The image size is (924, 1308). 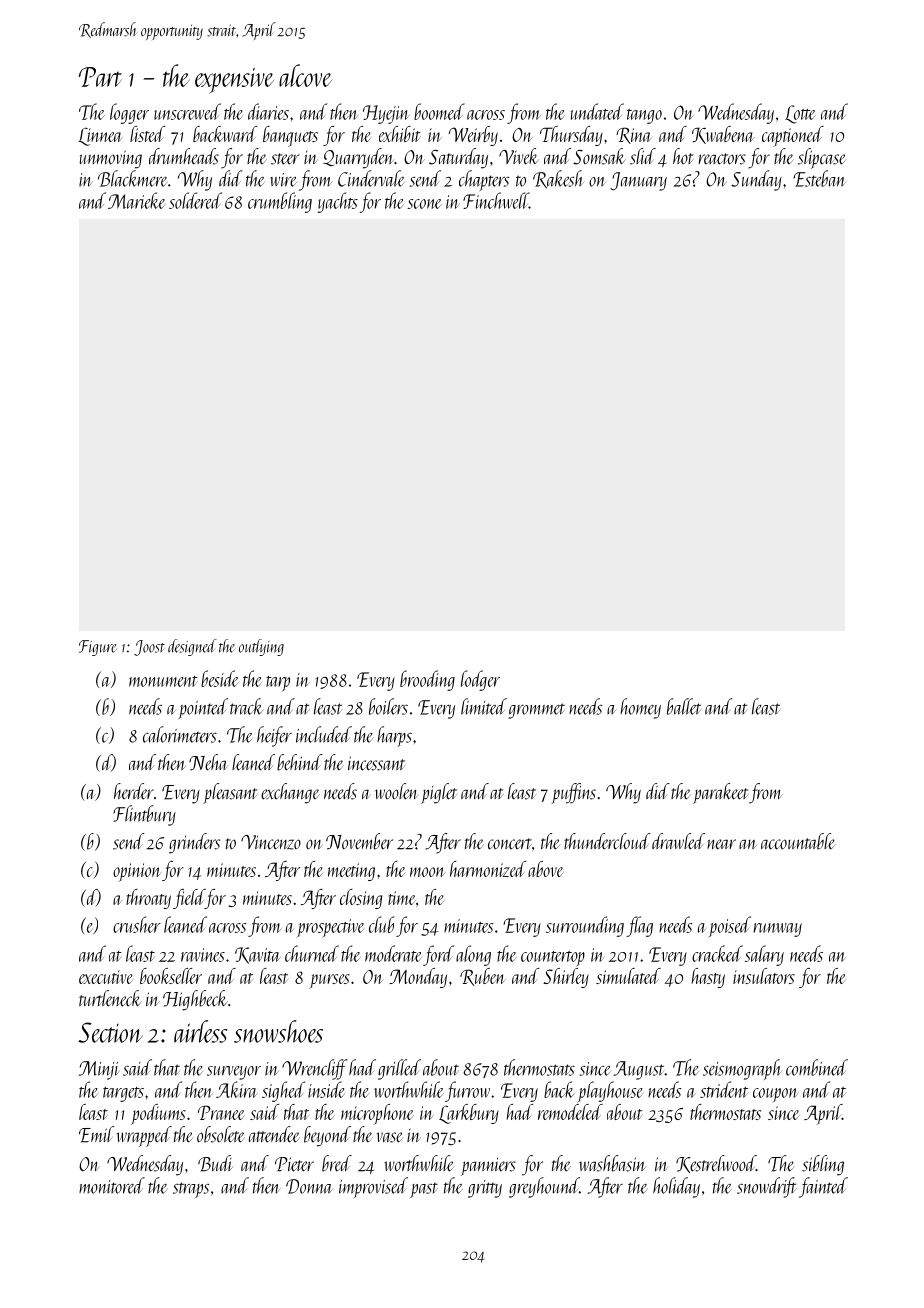 I want to click on greyhound, so click(x=544, y=1187).
